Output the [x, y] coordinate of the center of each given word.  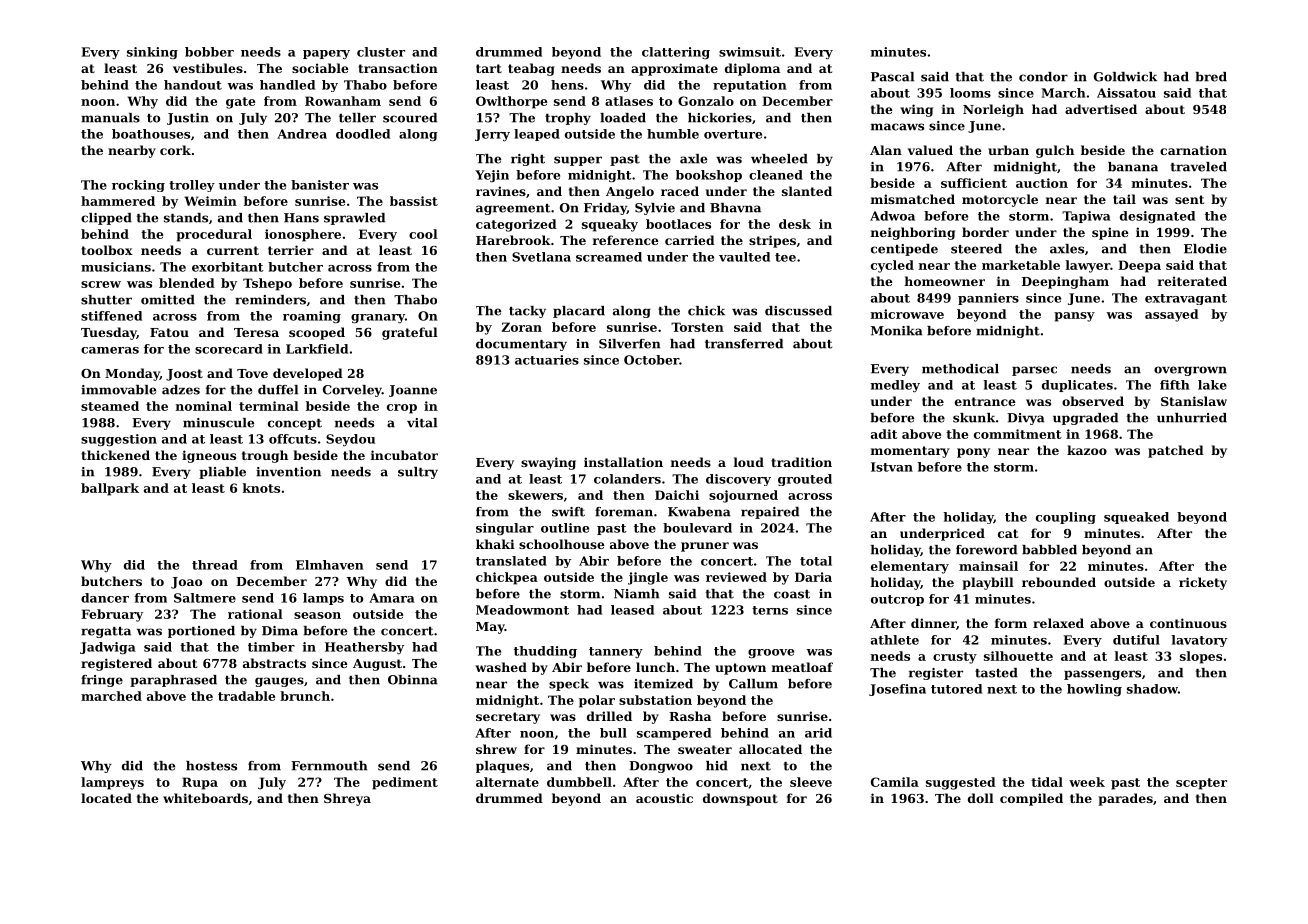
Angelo [630, 192]
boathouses [151, 134]
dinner [933, 623]
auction [1042, 183]
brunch [305, 696]
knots [261, 488]
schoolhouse [561, 544]
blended [187, 283]
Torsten [697, 327]
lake [1212, 385]
